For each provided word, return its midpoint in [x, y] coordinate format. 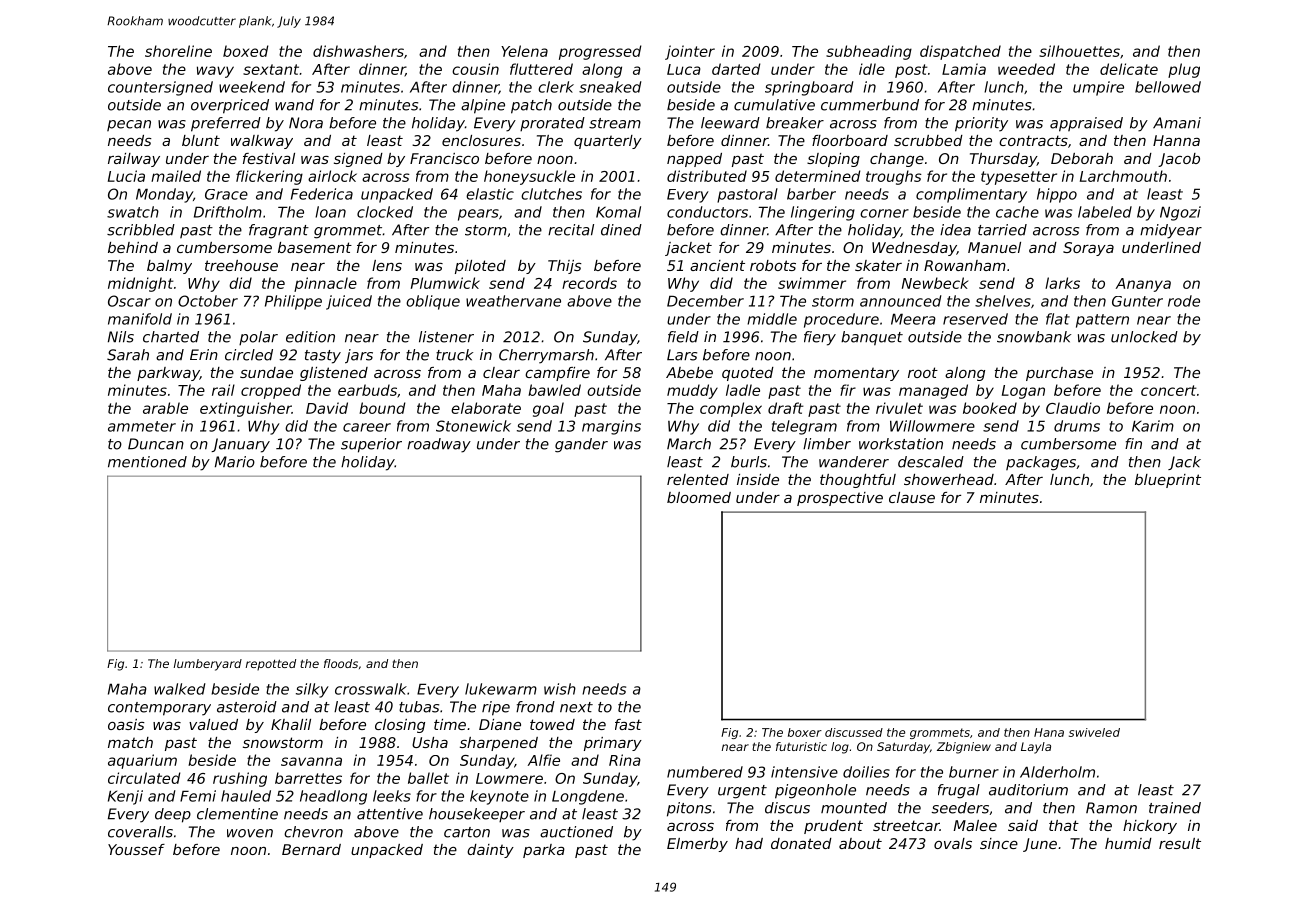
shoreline [178, 51]
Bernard [311, 849]
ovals [953, 843]
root [923, 372]
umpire [1098, 88]
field [683, 337]
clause [912, 497]
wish [560, 689]
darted [736, 69]
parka [544, 851]
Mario [235, 462]
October [208, 301]
